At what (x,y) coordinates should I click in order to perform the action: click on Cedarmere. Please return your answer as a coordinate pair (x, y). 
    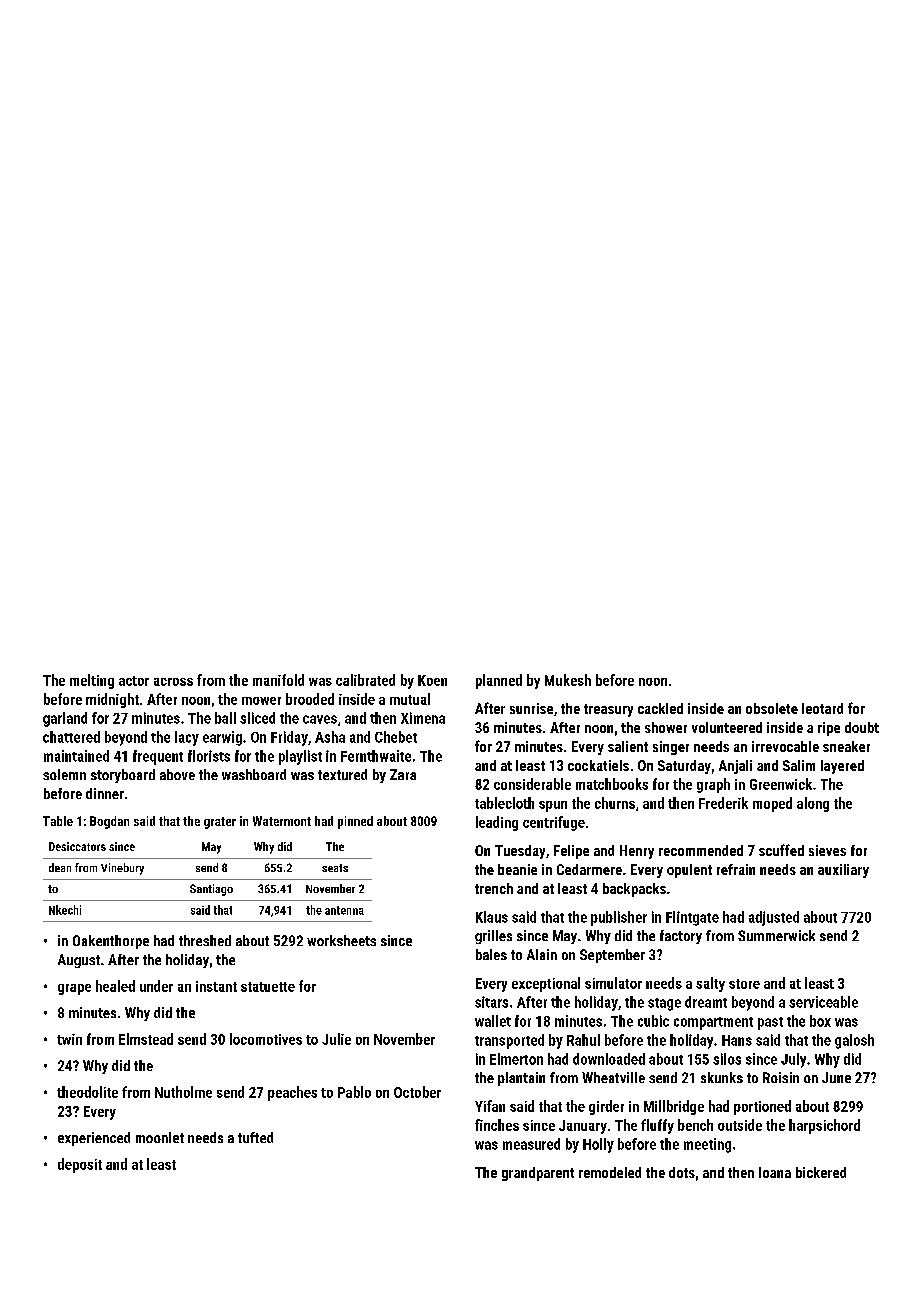
    Looking at the image, I should click on (589, 869).
